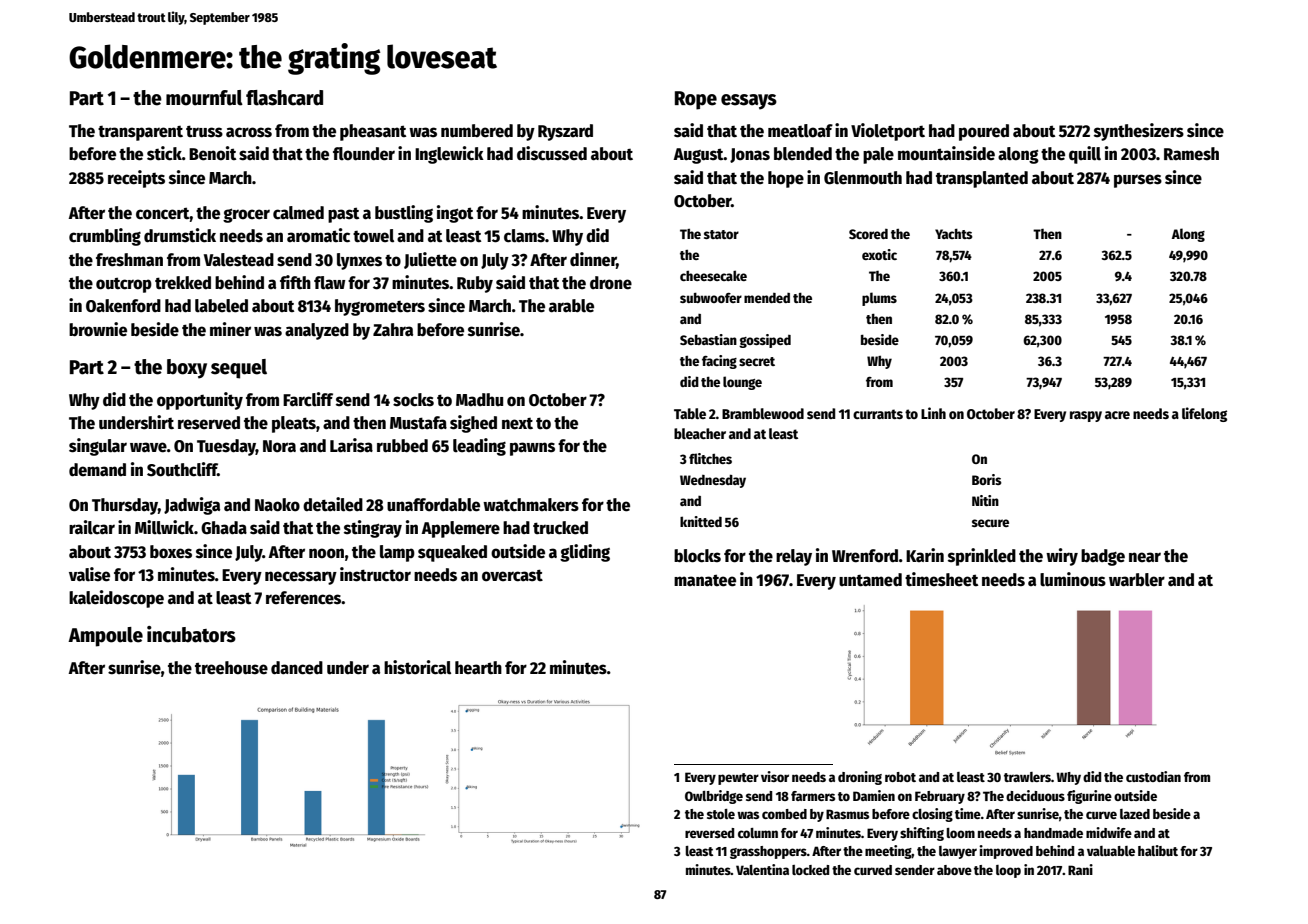 This screenshot has width=1308, height=924. Describe the element at coordinates (478, 668) in the screenshot. I see `hearth` at that location.
